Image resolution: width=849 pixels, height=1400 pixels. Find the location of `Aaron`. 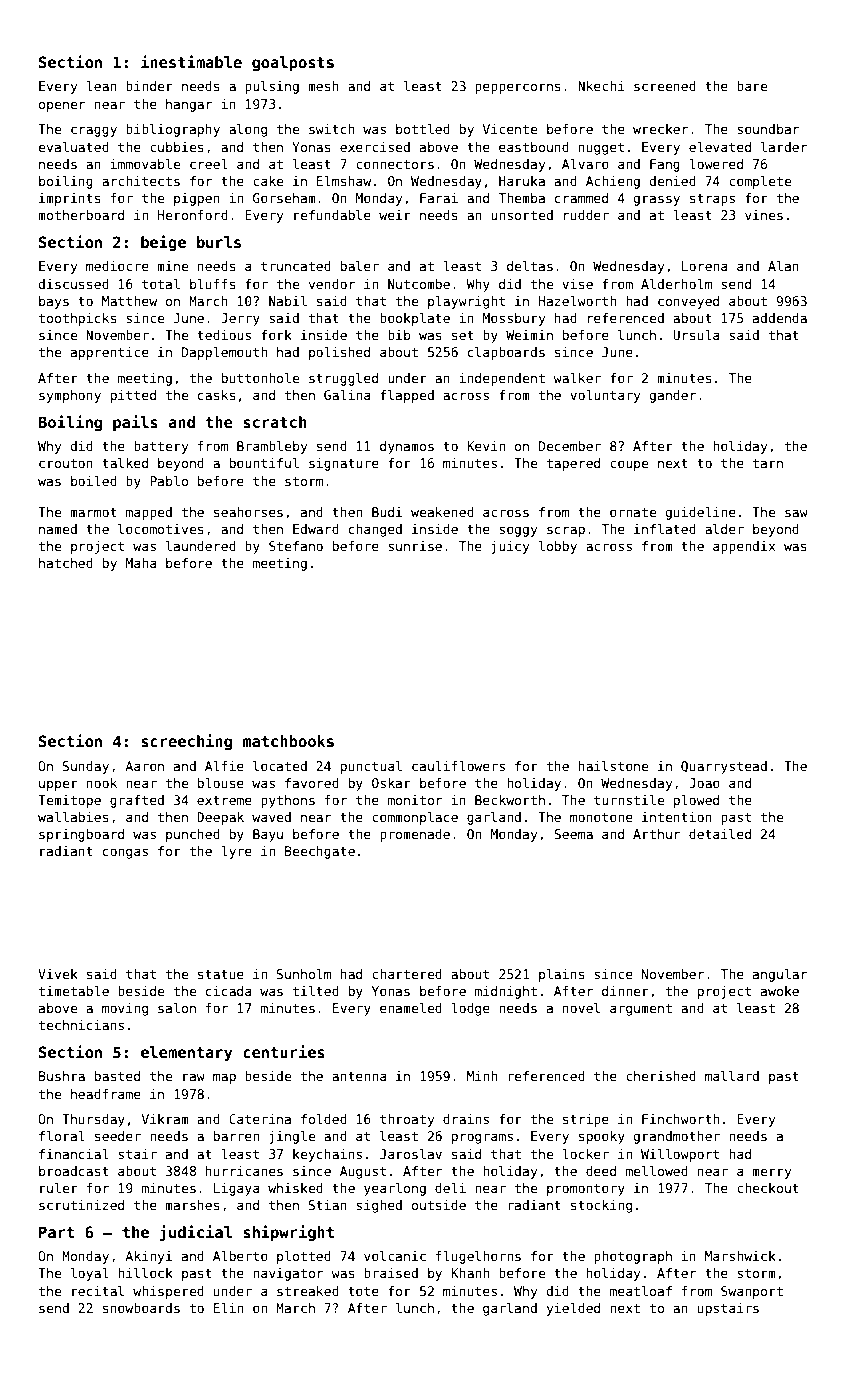

Aaron is located at coordinates (144, 766).
